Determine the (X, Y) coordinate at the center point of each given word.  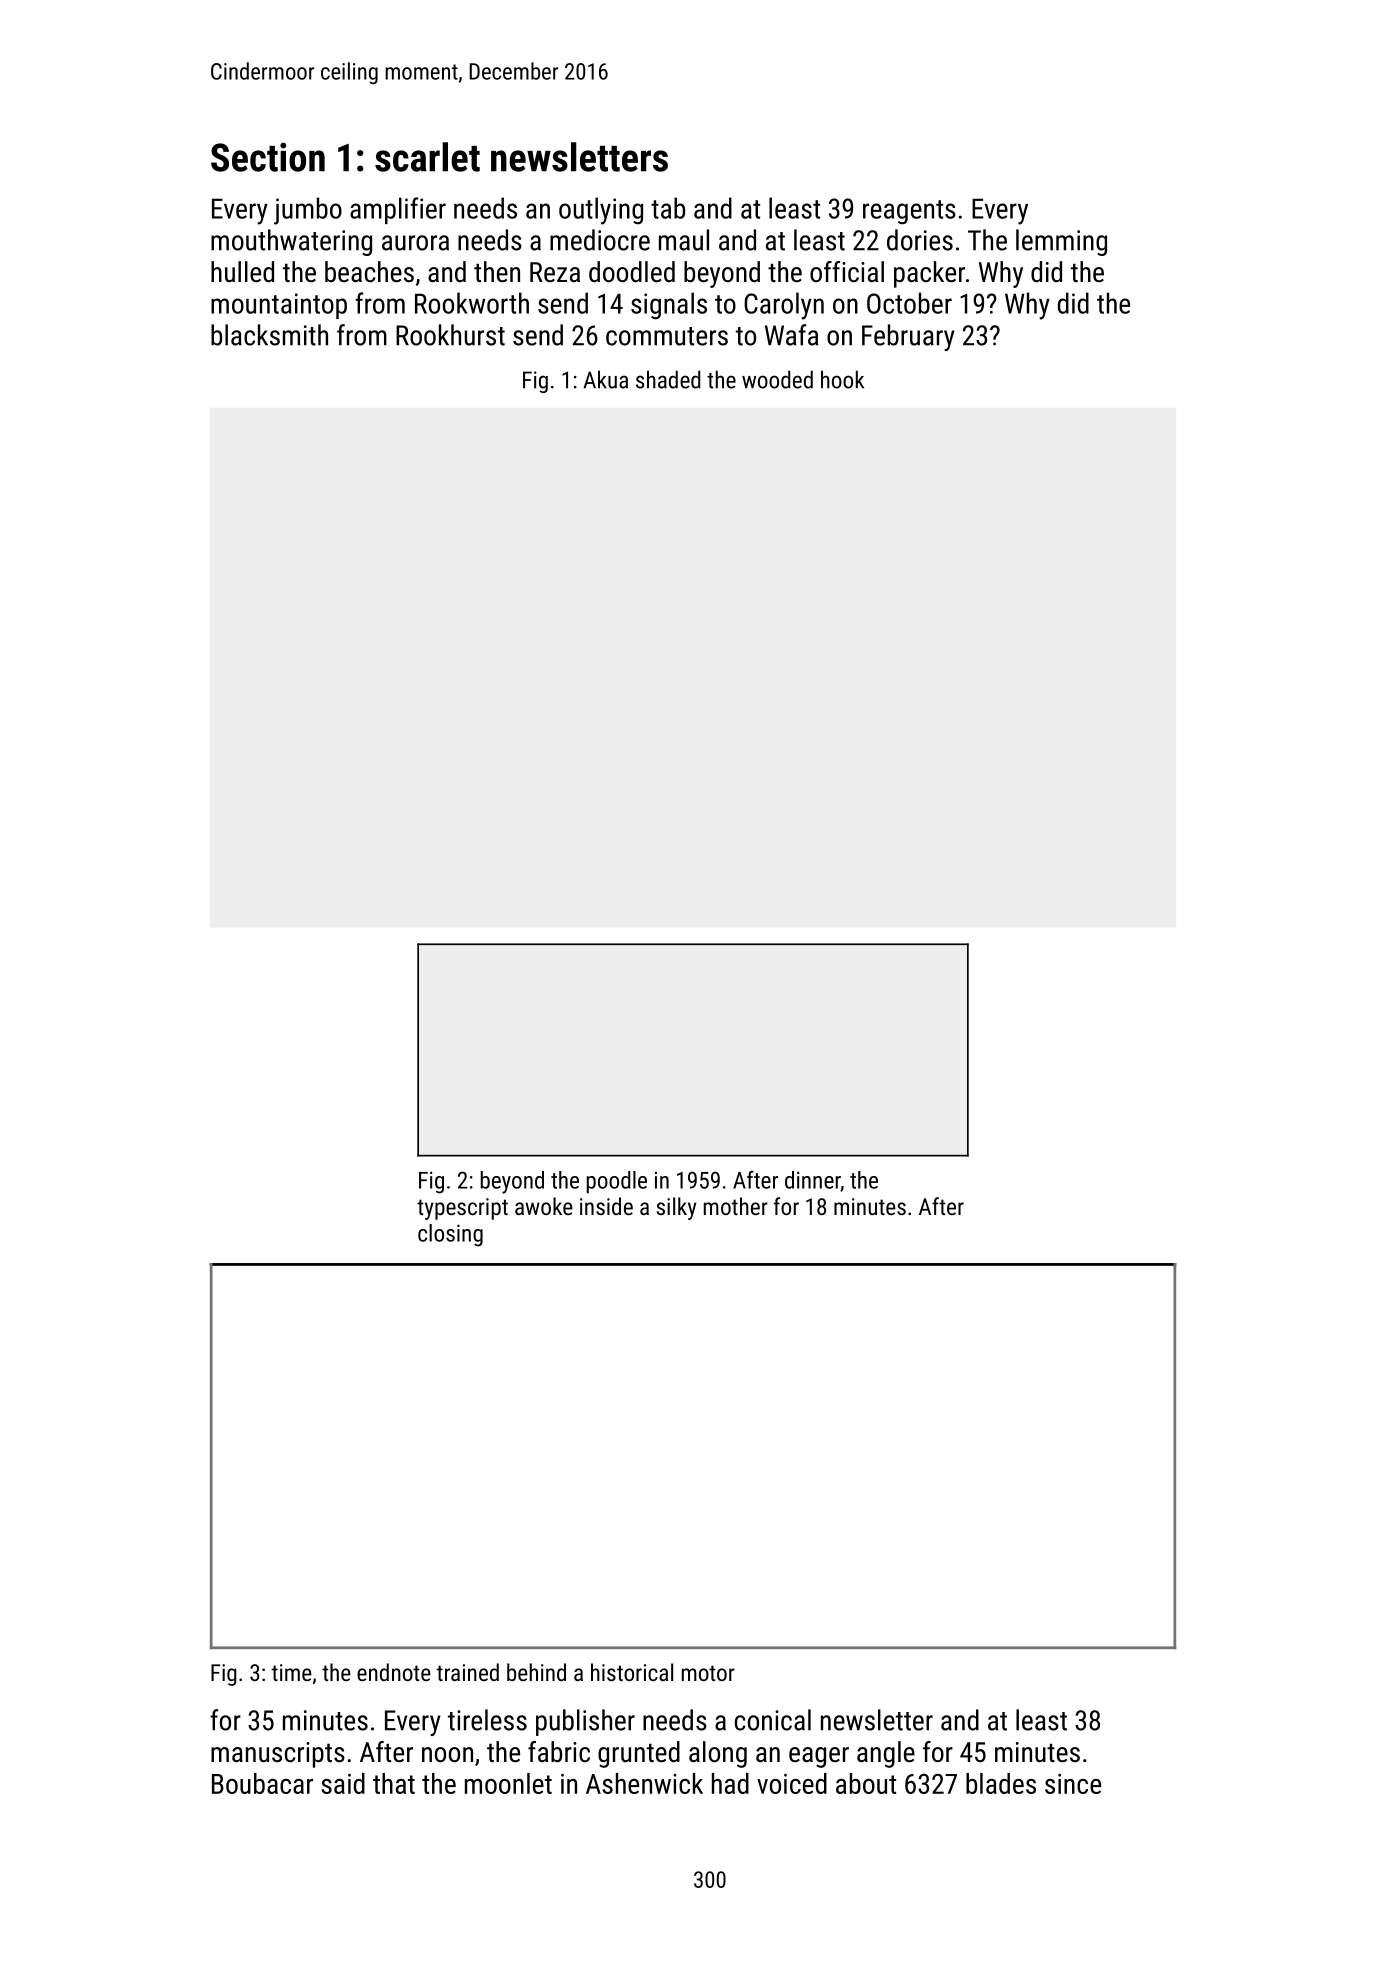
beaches (369, 272)
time (292, 1672)
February (908, 337)
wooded (777, 379)
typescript (462, 1209)
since (1073, 1784)
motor (708, 1673)
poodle (617, 1182)
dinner (813, 1181)
